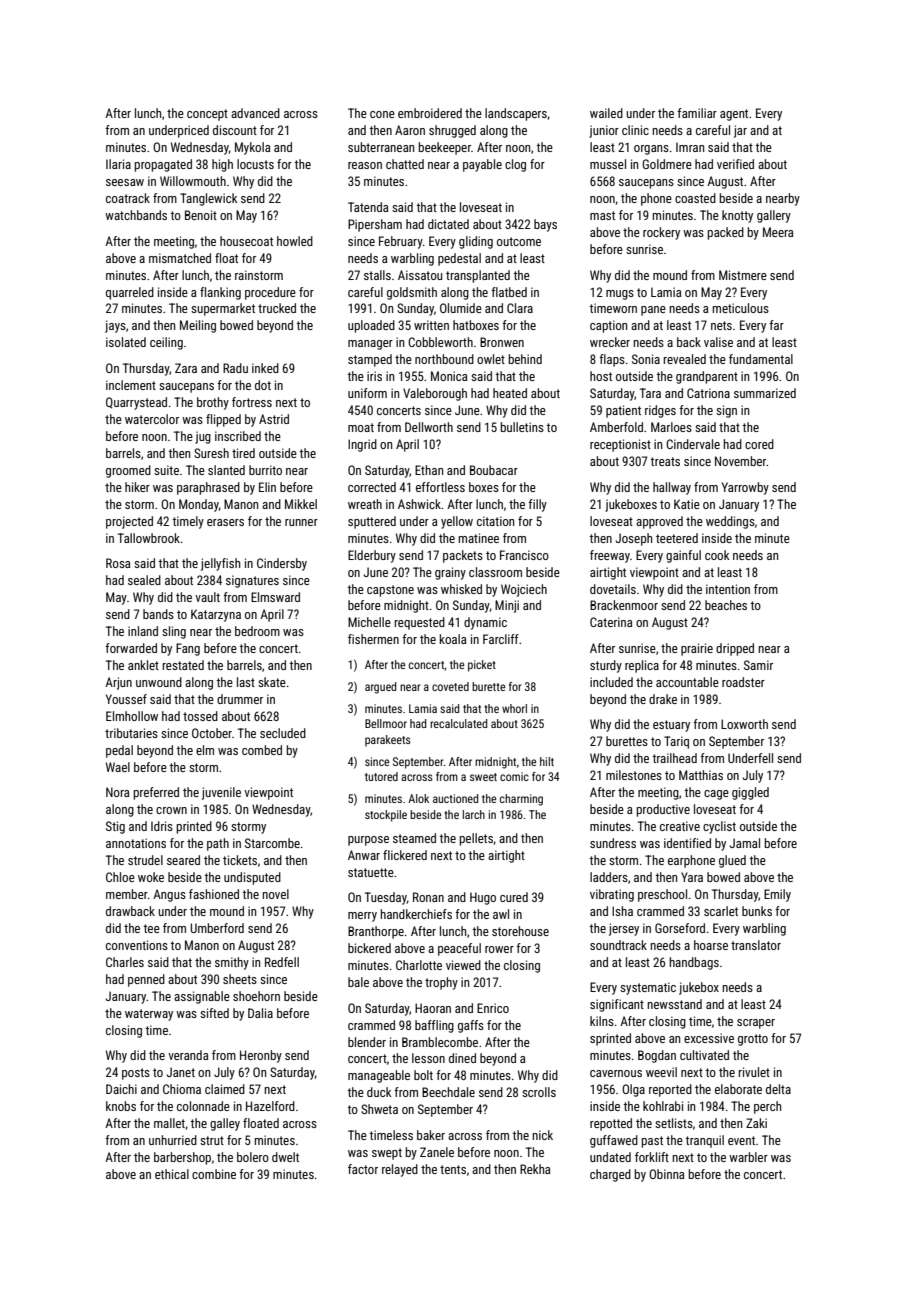  Describe the element at coordinates (146, 980) in the screenshot. I see `penned` at that location.
